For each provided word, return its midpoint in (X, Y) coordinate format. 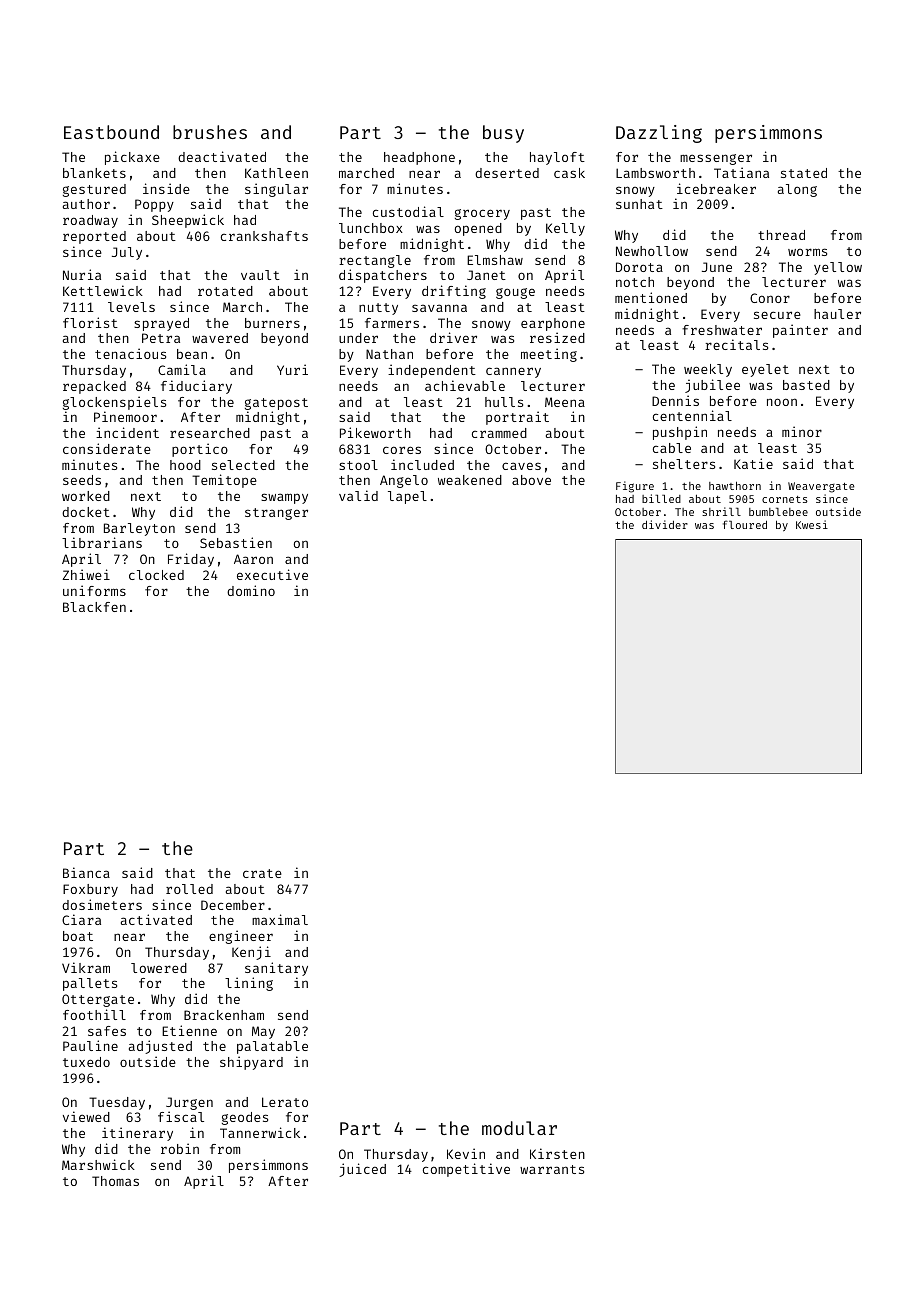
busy (503, 134)
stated (804, 173)
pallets (90, 984)
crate (262, 873)
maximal (280, 919)
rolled (189, 889)
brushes (210, 132)
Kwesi (812, 524)
